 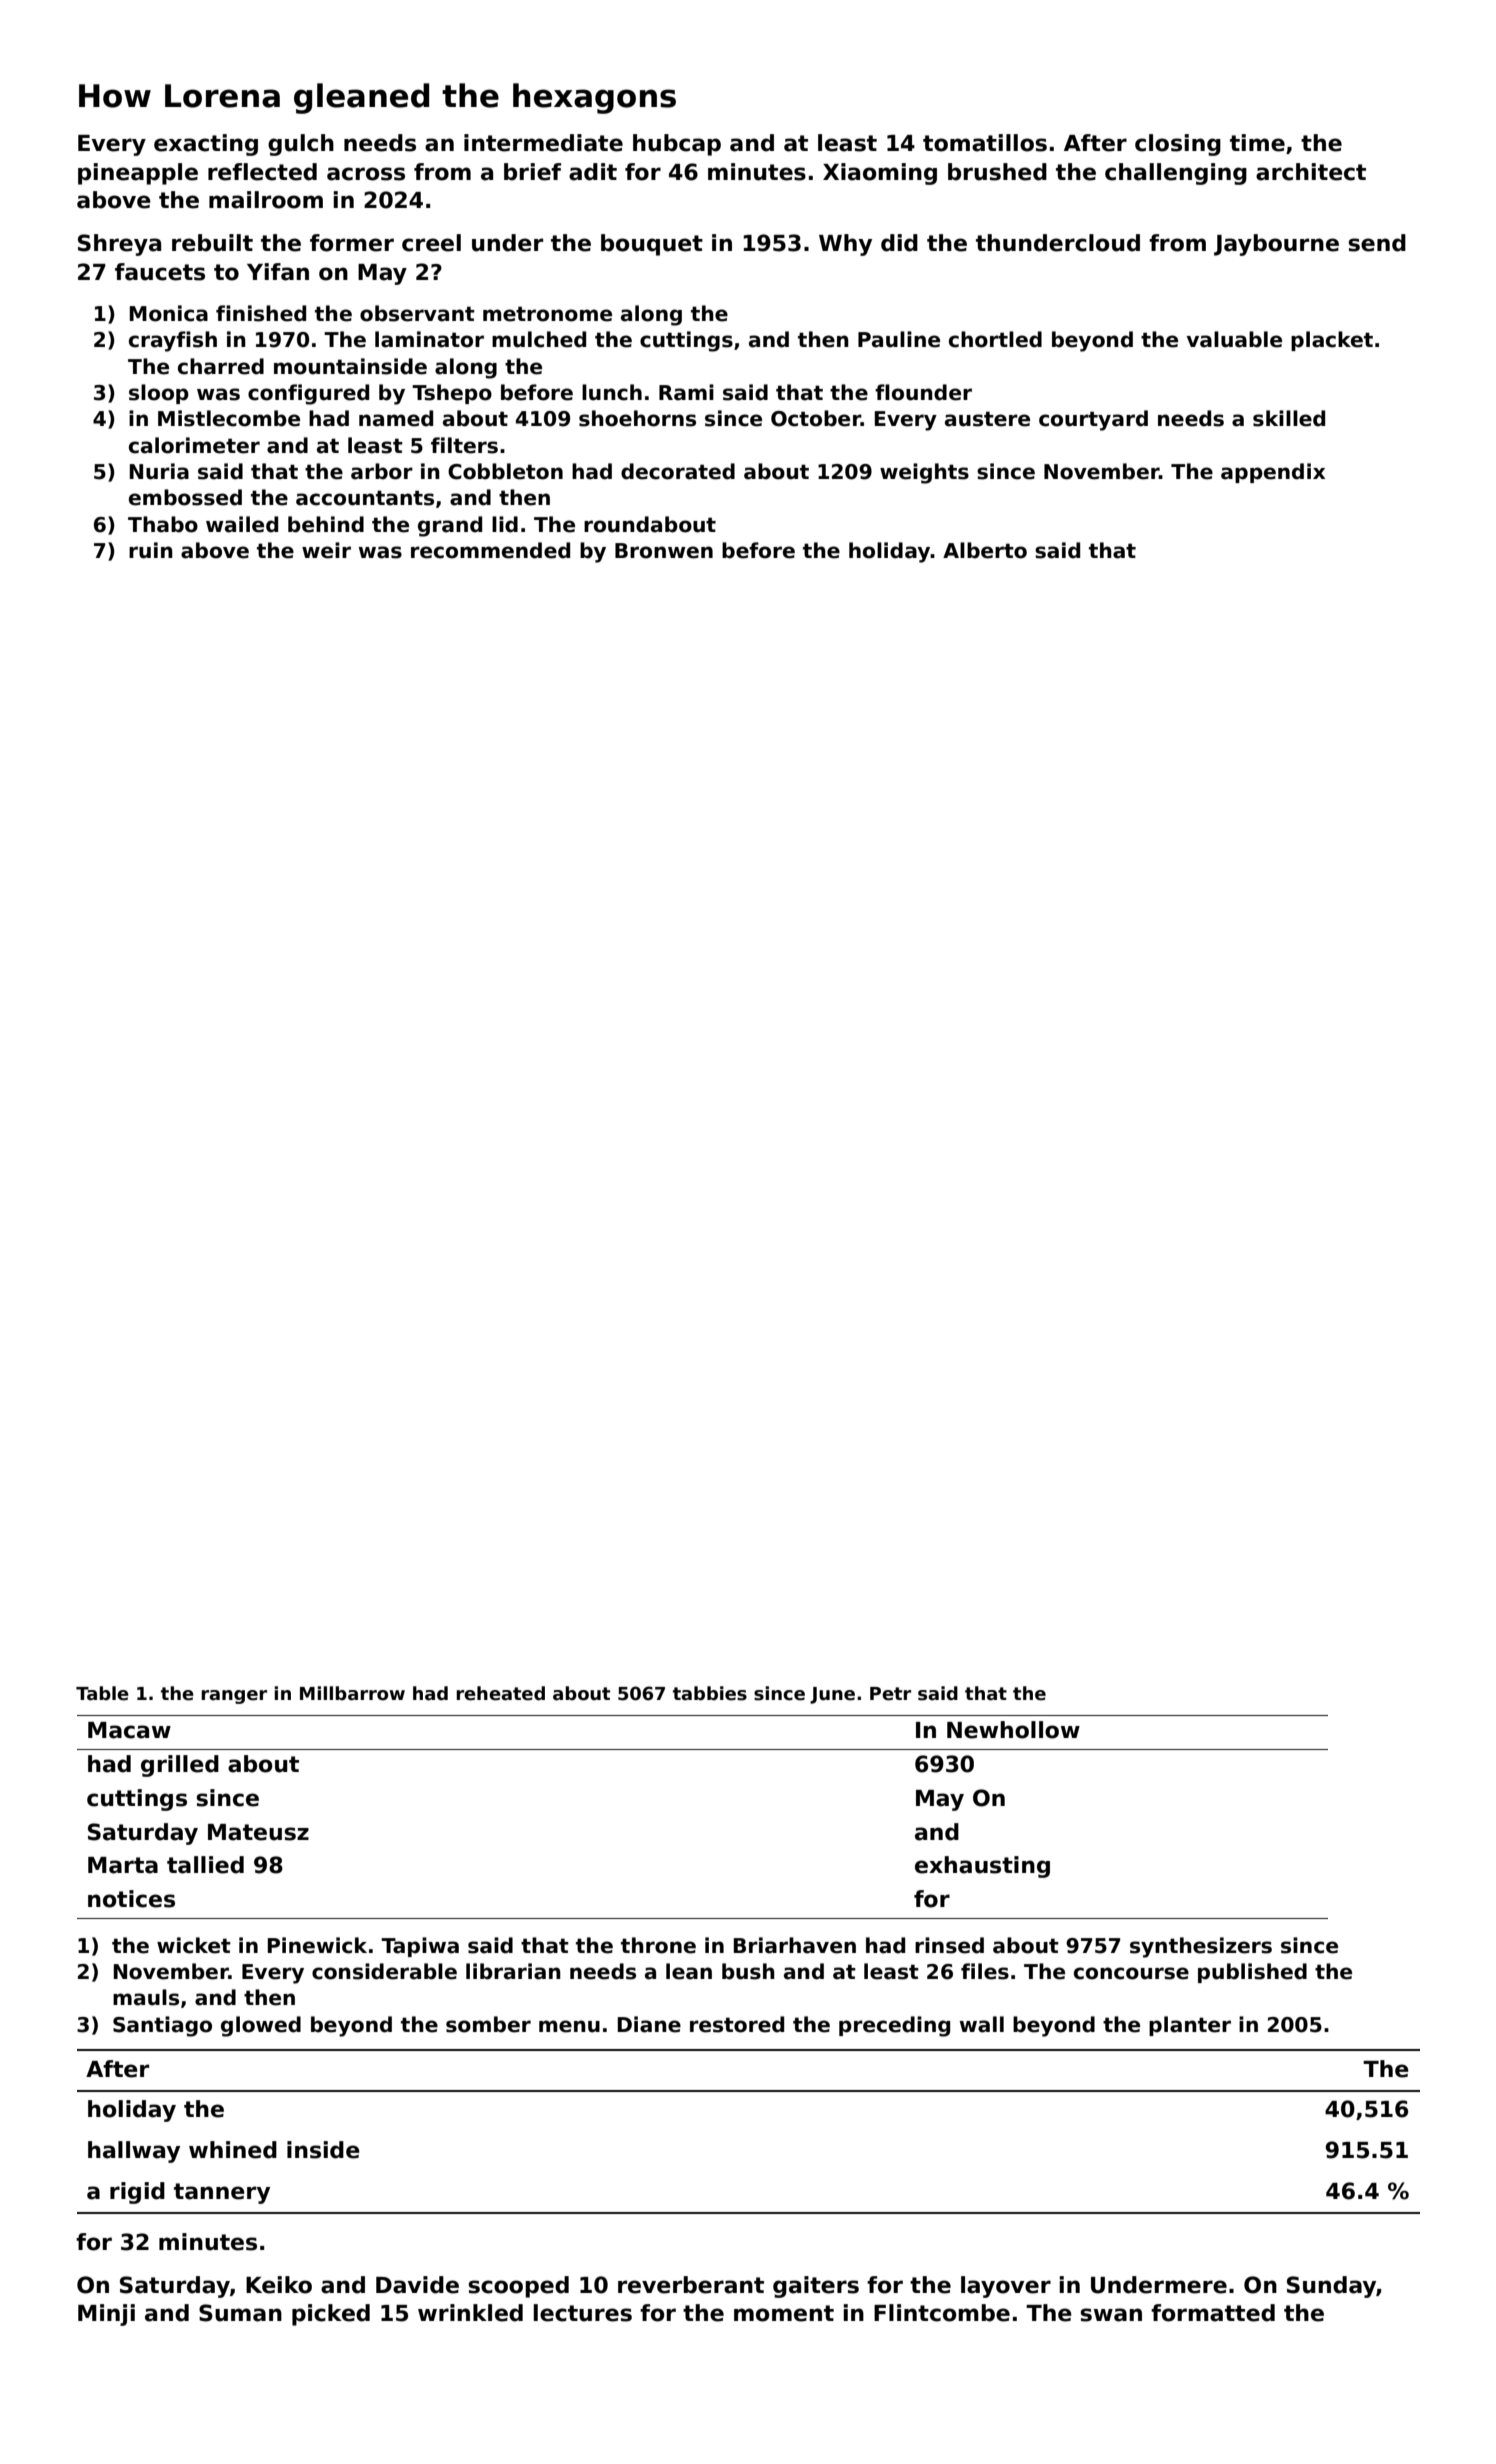 I want to click on tabbies, so click(x=710, y=1693).
